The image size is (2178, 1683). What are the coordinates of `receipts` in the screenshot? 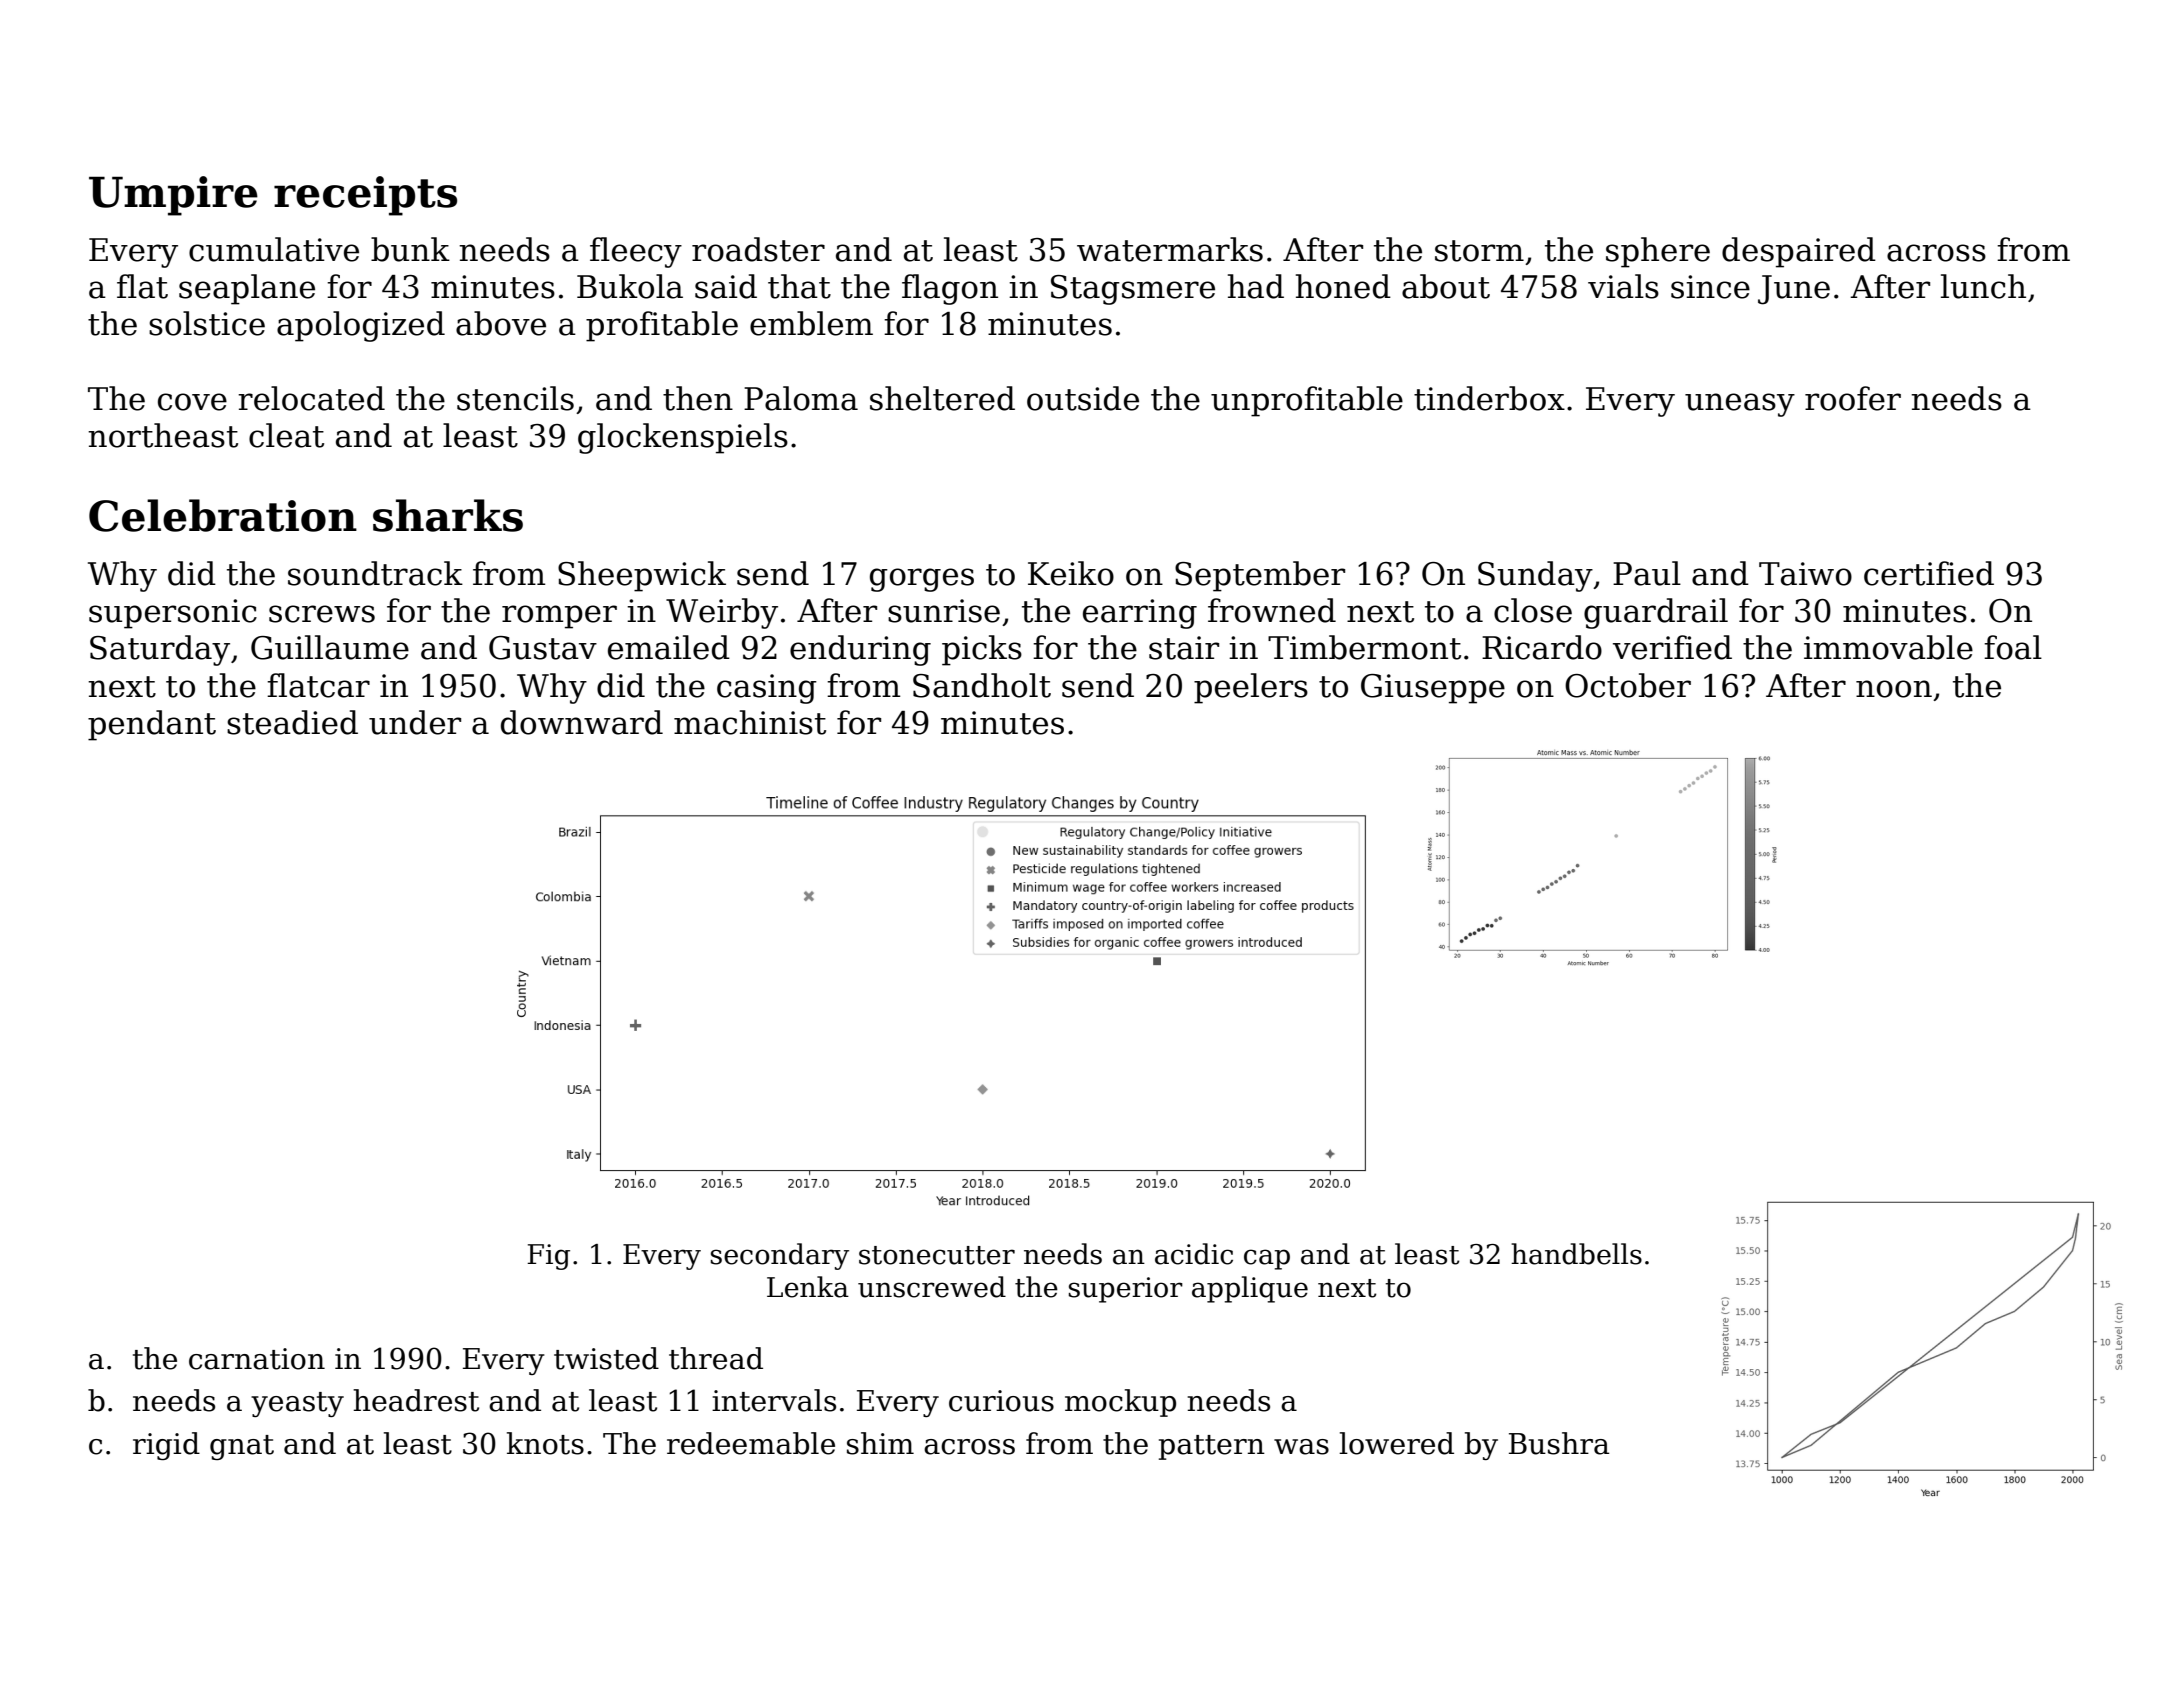 It's located at (365, 196).
